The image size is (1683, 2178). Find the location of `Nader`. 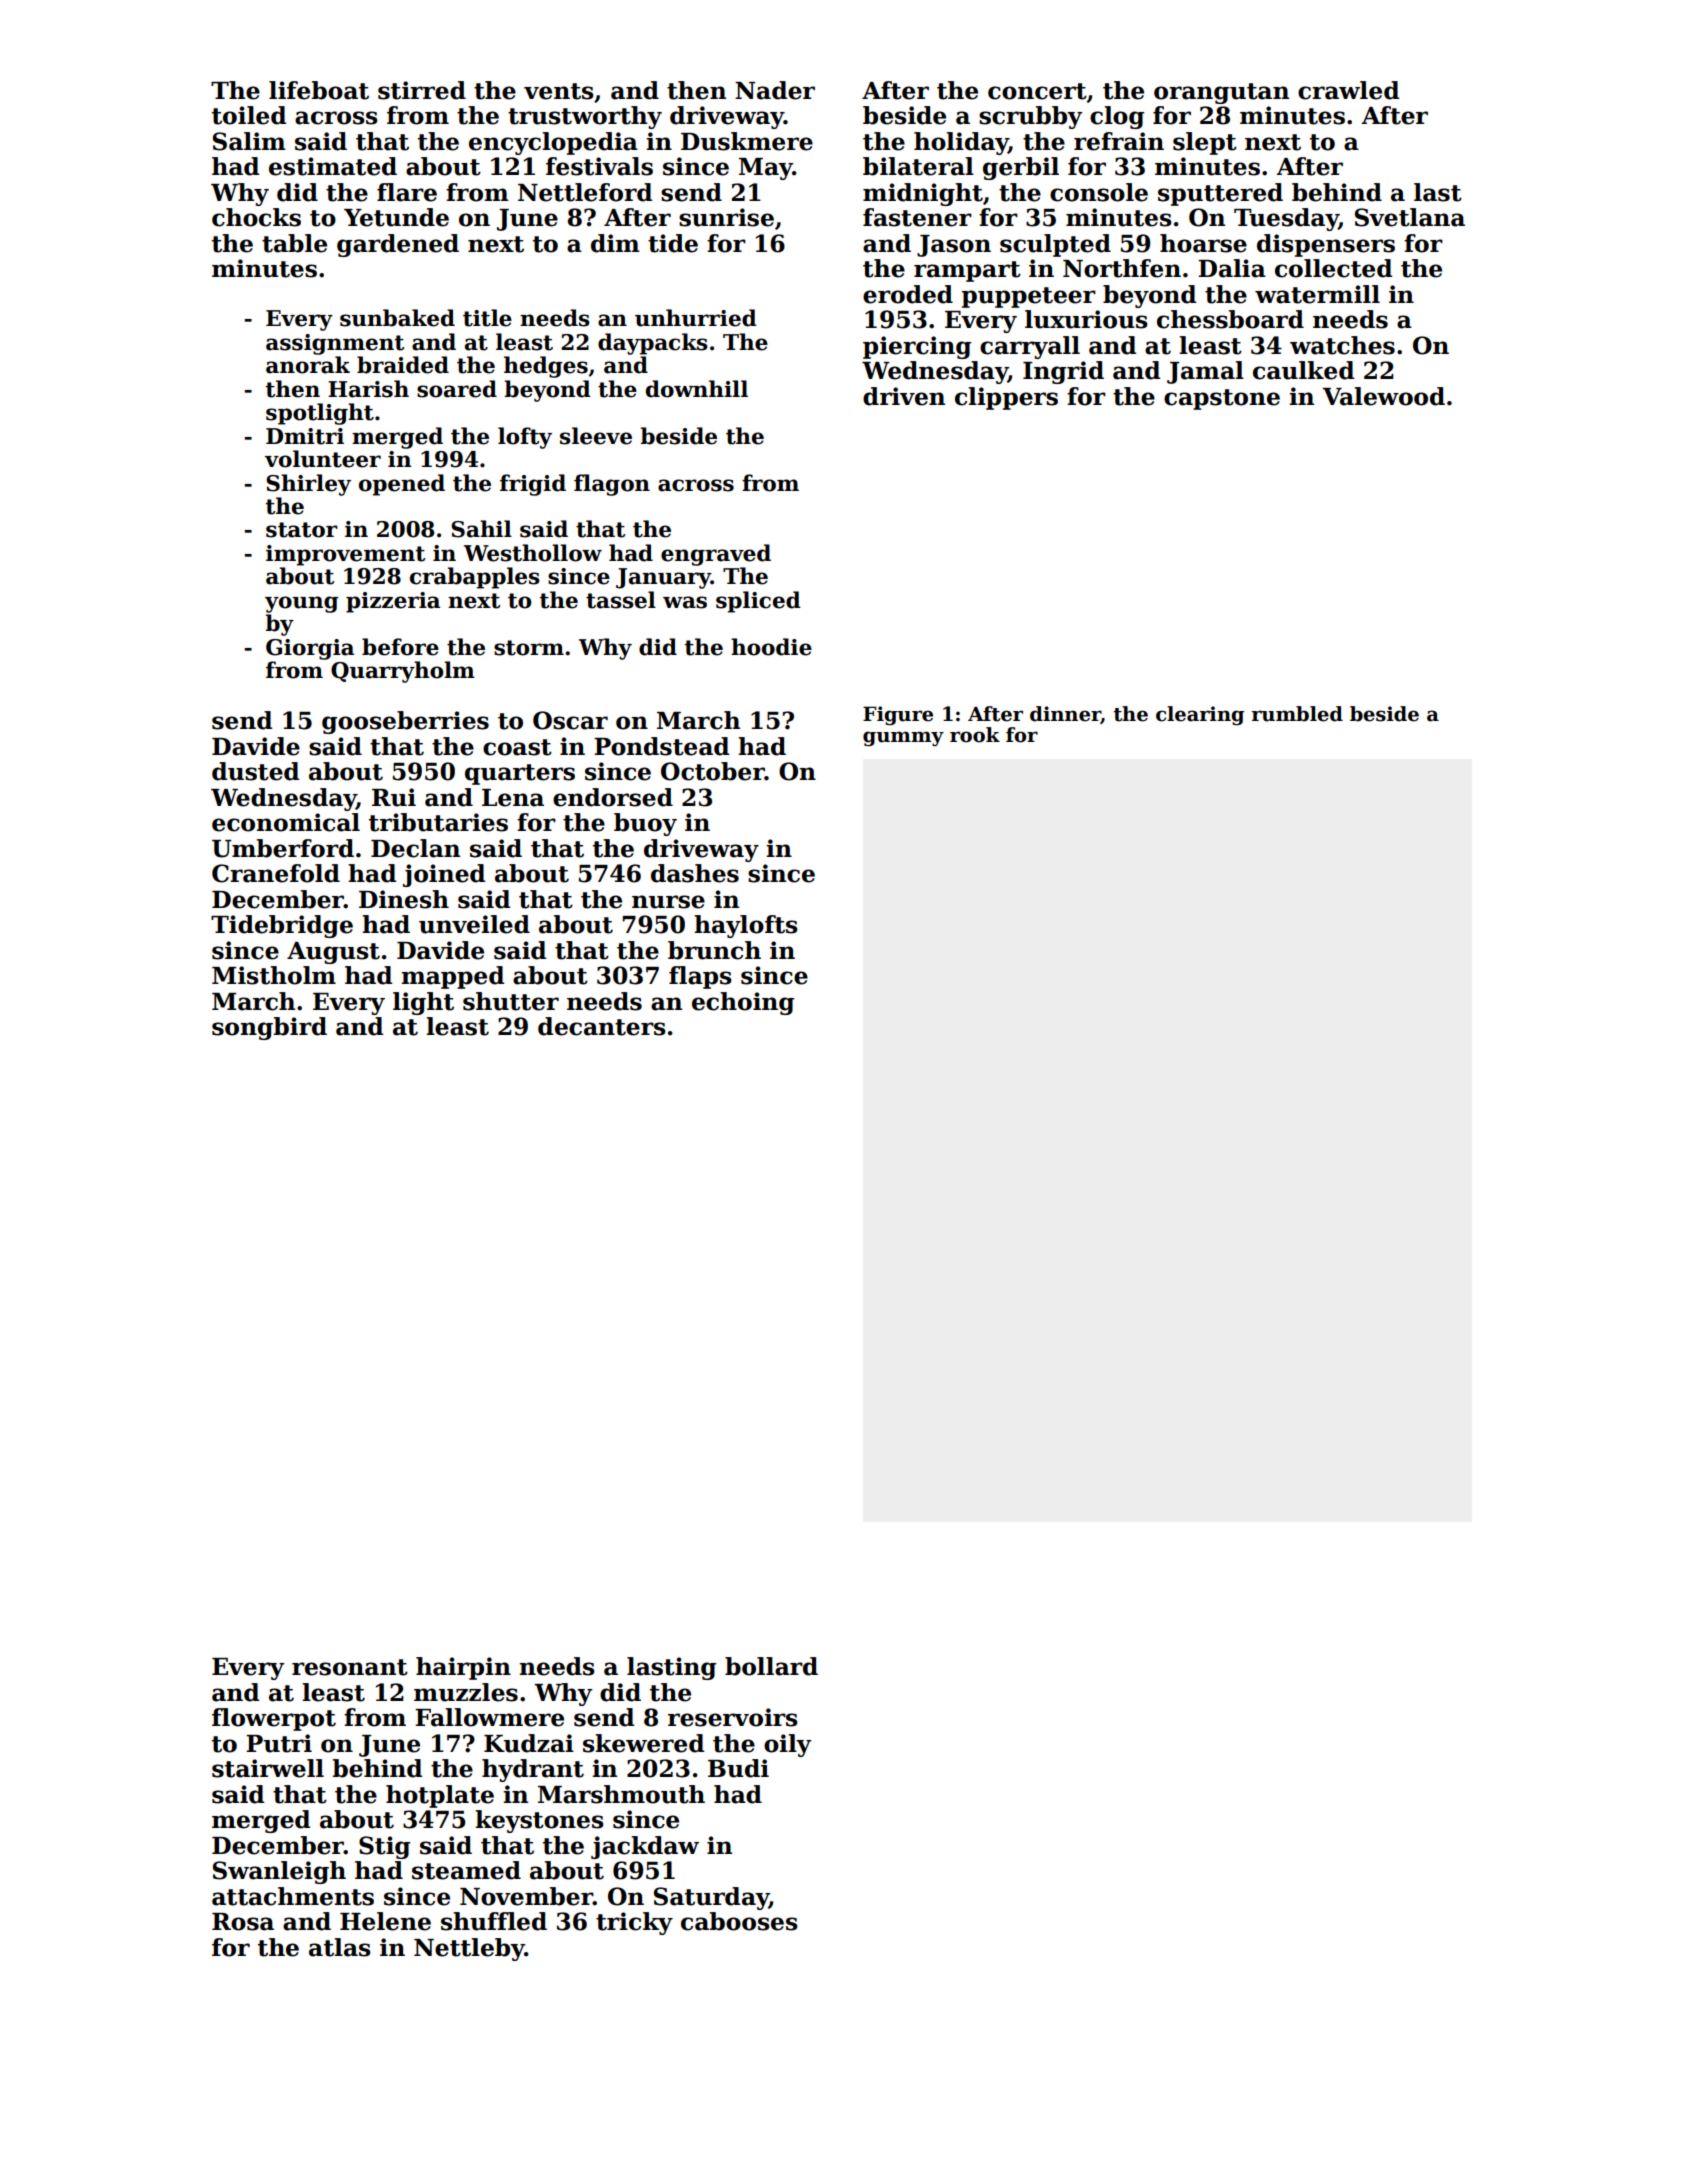

Nader is located at coordinates (775, 90).
